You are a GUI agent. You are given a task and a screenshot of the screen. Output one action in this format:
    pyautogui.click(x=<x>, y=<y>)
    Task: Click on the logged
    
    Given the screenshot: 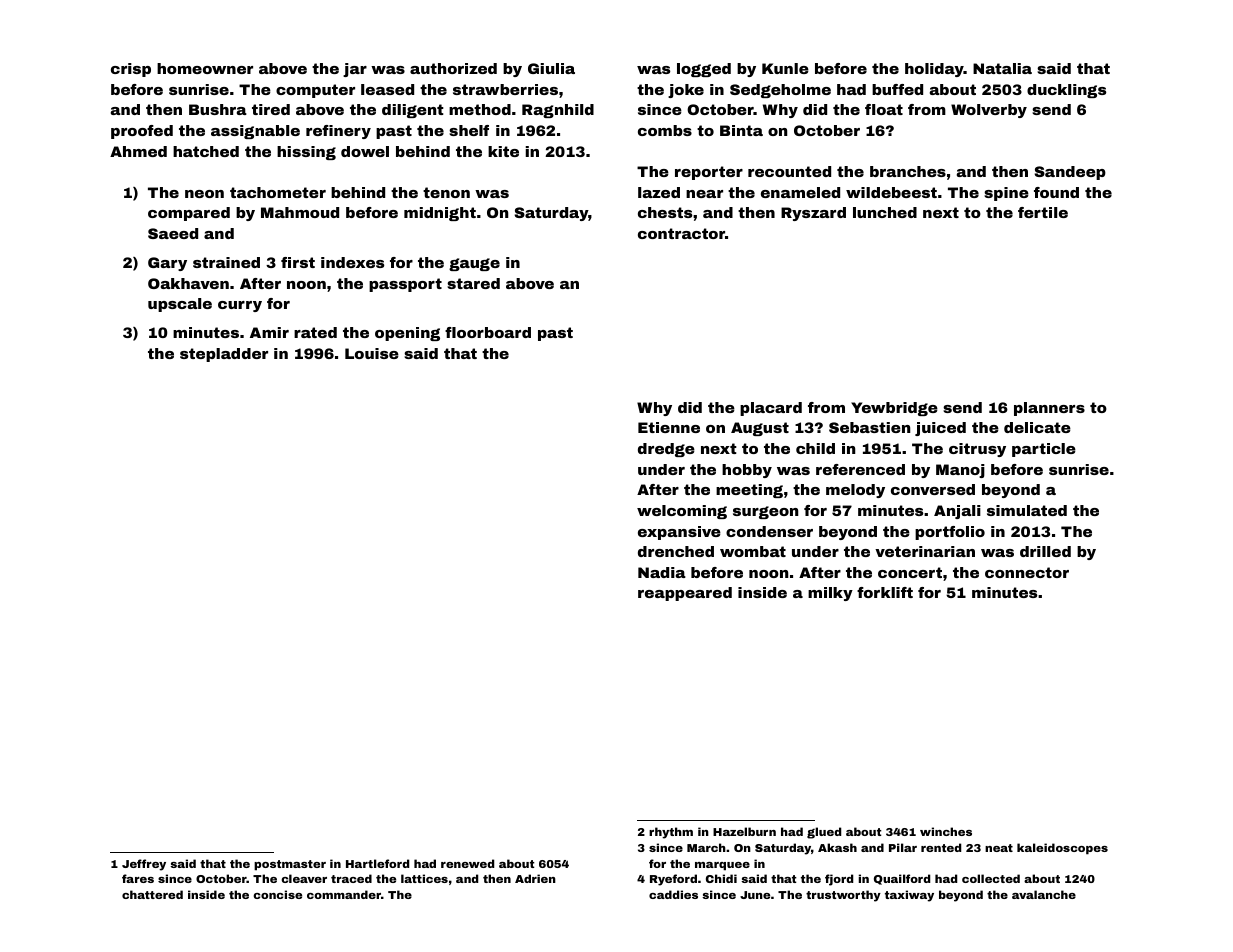 What is the action you would take?
    pyautogui.click(x=704, y=70)
